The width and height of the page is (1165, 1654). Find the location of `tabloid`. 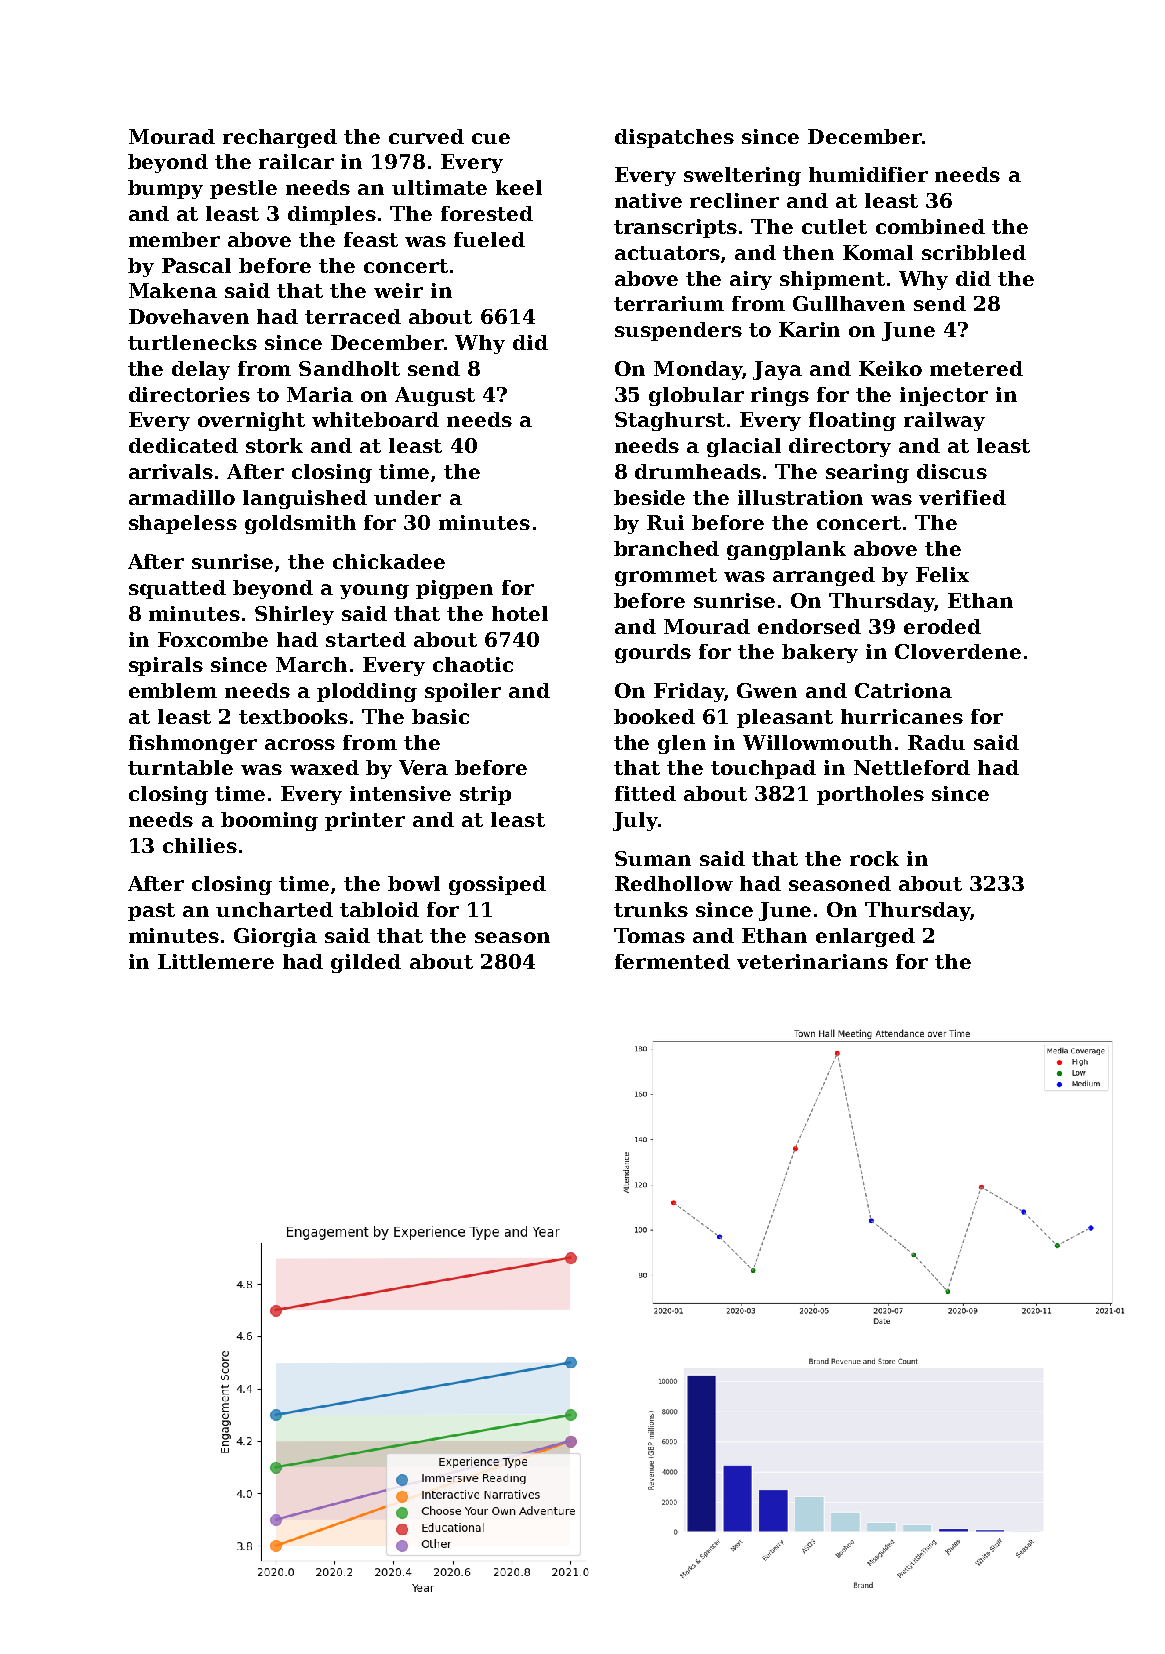

tabloid is located at coordinates (379, 909).
